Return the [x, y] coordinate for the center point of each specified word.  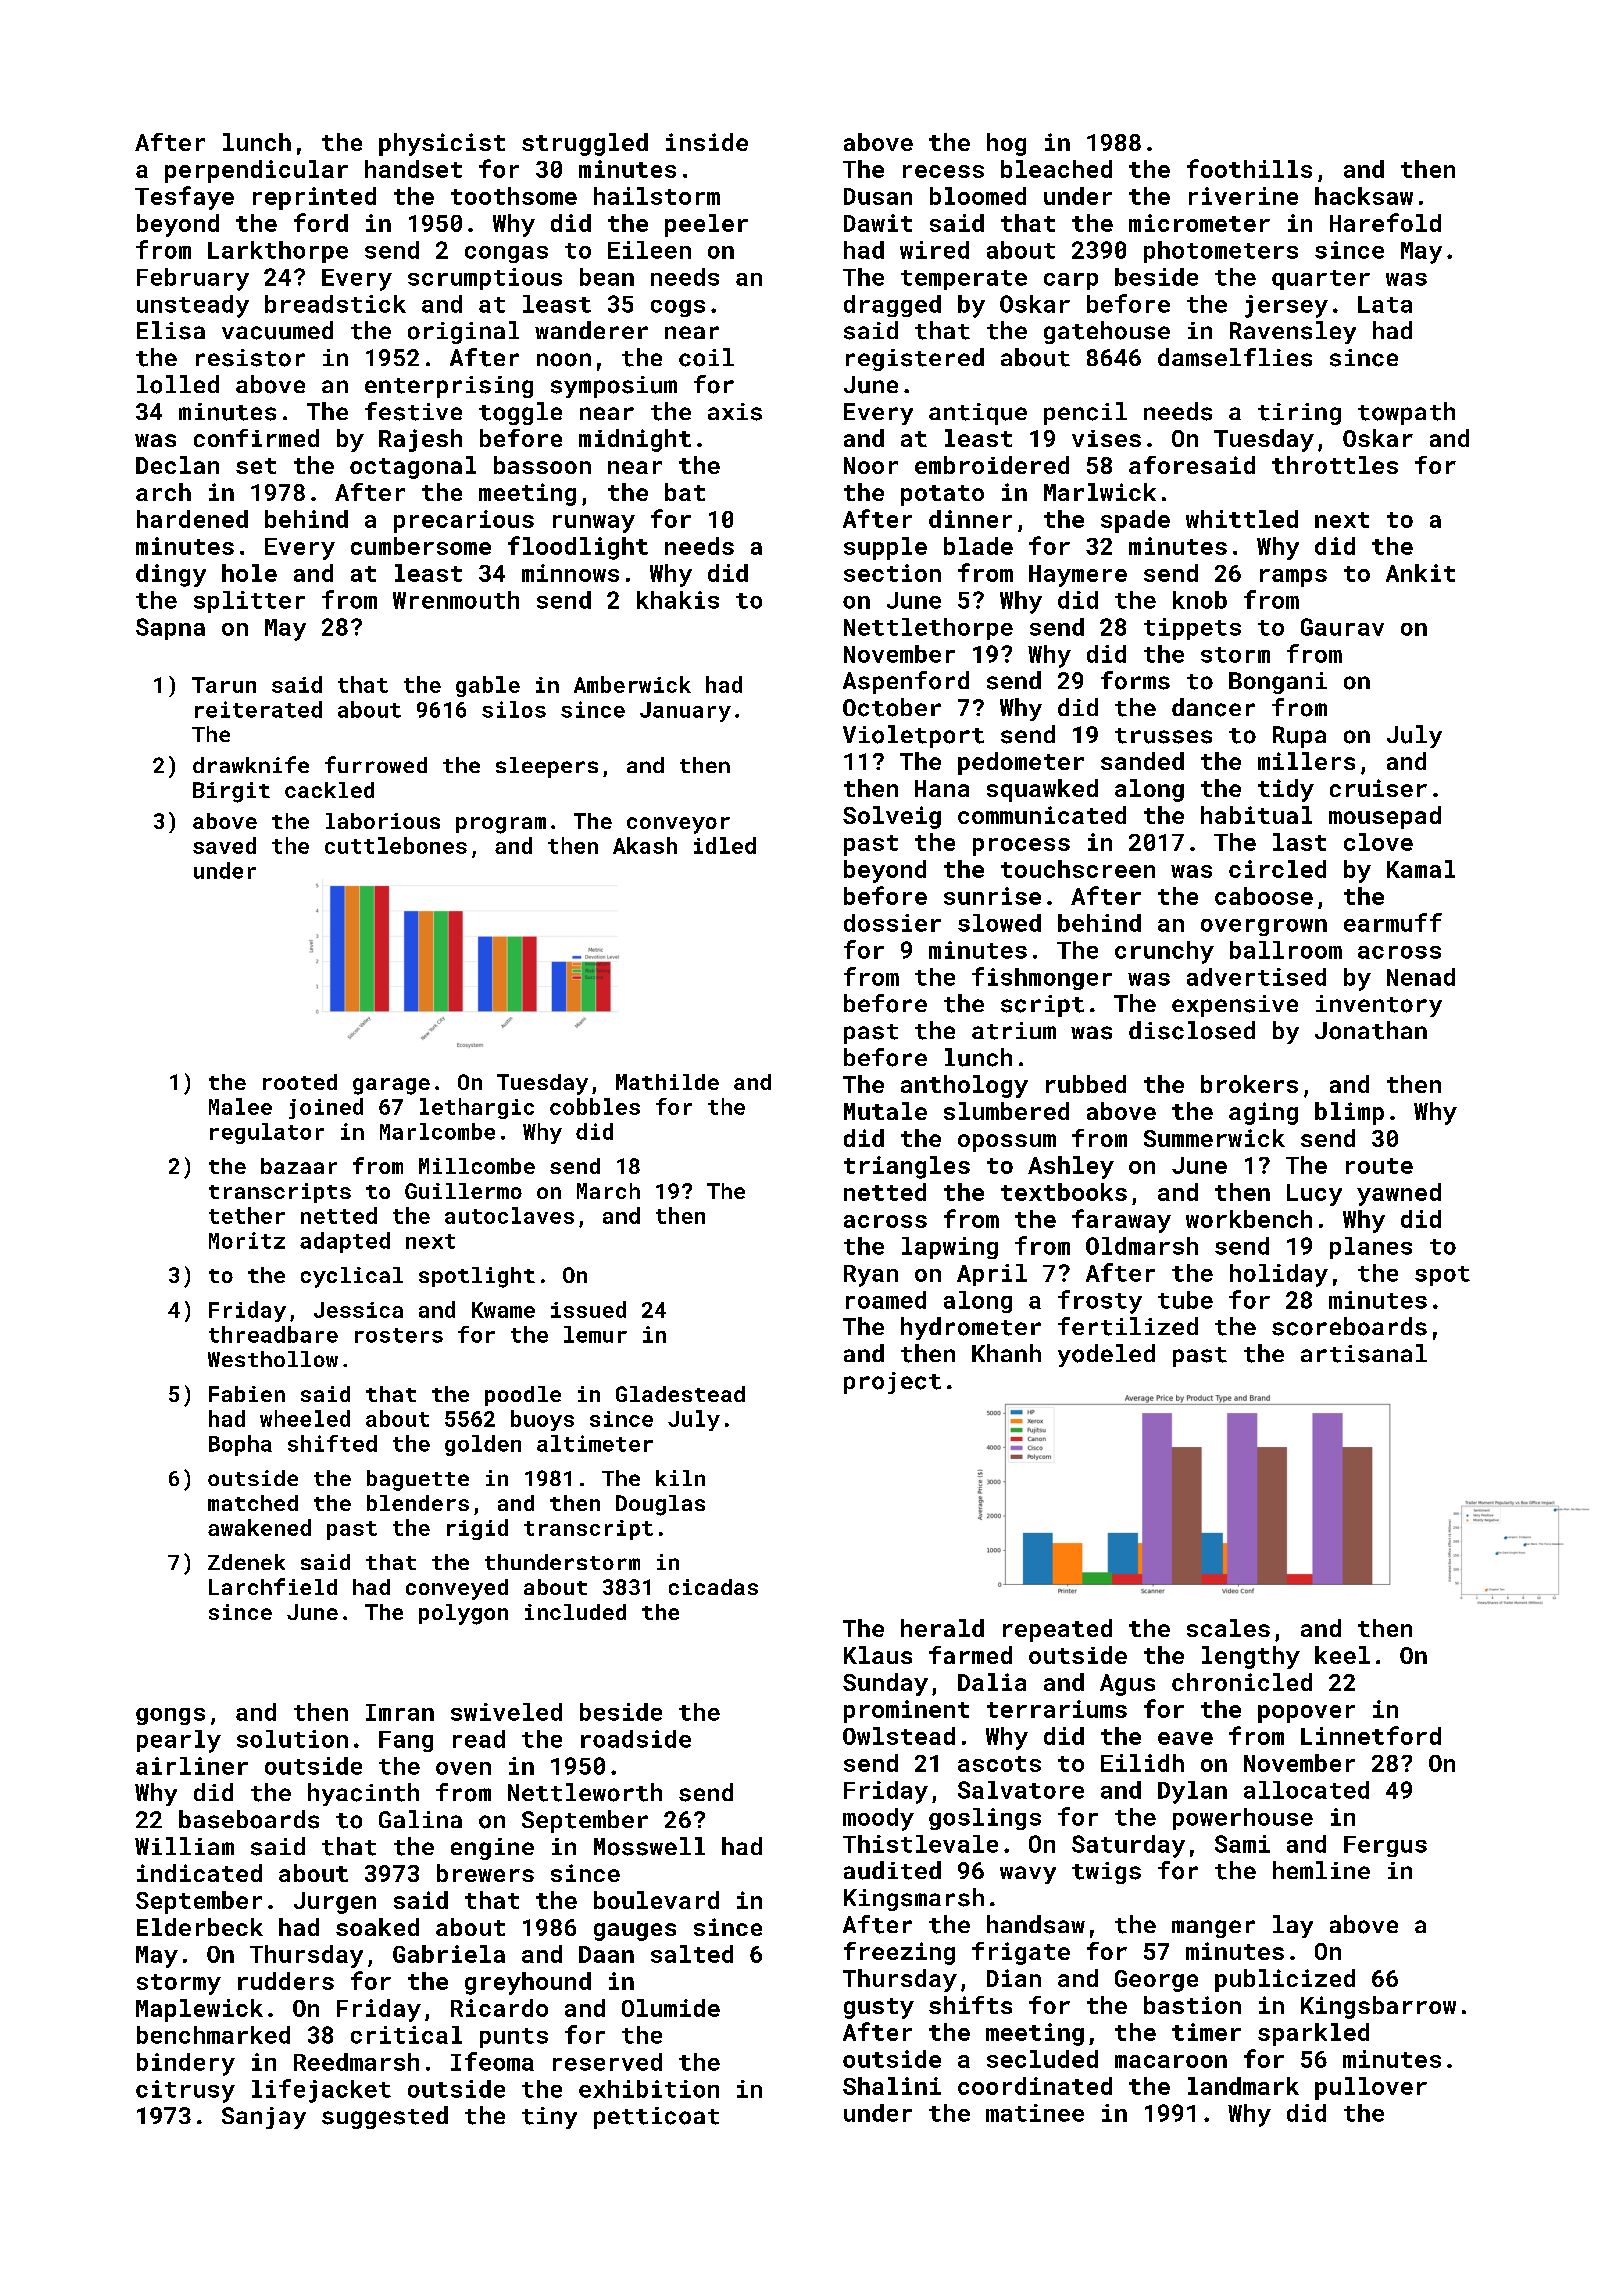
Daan [606, 1954]
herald [942, 1628]
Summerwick [1214, 1138]
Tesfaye [184, 198]
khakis [678, 600]
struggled [585, 144]
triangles [907, 1167]
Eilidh [1142, 1763]
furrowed [376, 764]
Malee [240, 1106]
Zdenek [246, 1562]
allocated [1306, 1790]
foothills [1249, 168]
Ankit [1420, 573]
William [184, 1846]
